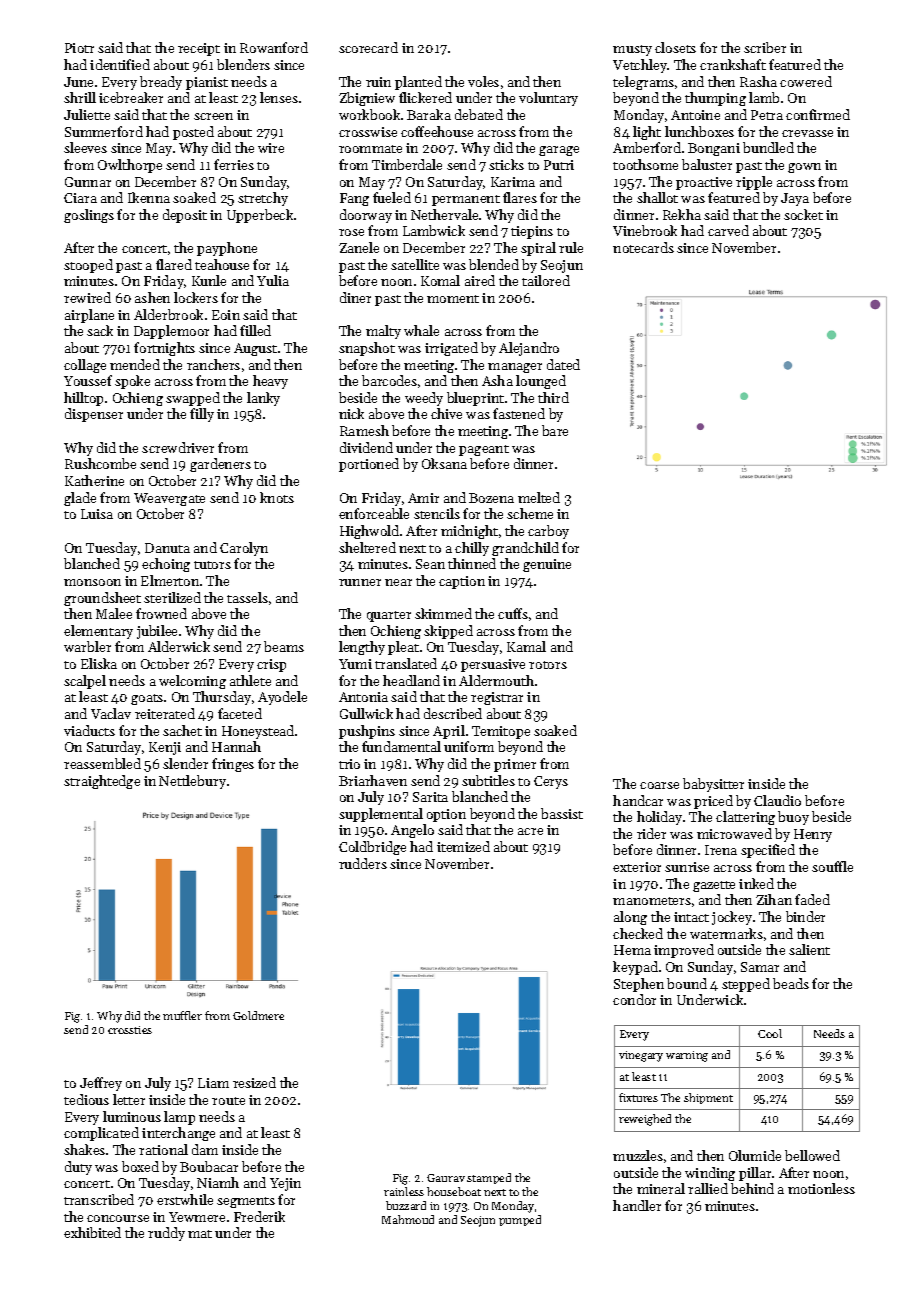 The height and width of the page is (1308, 924). Describe the element at coordinates (79, 48) in the page. I see `Piotr` at that location.
